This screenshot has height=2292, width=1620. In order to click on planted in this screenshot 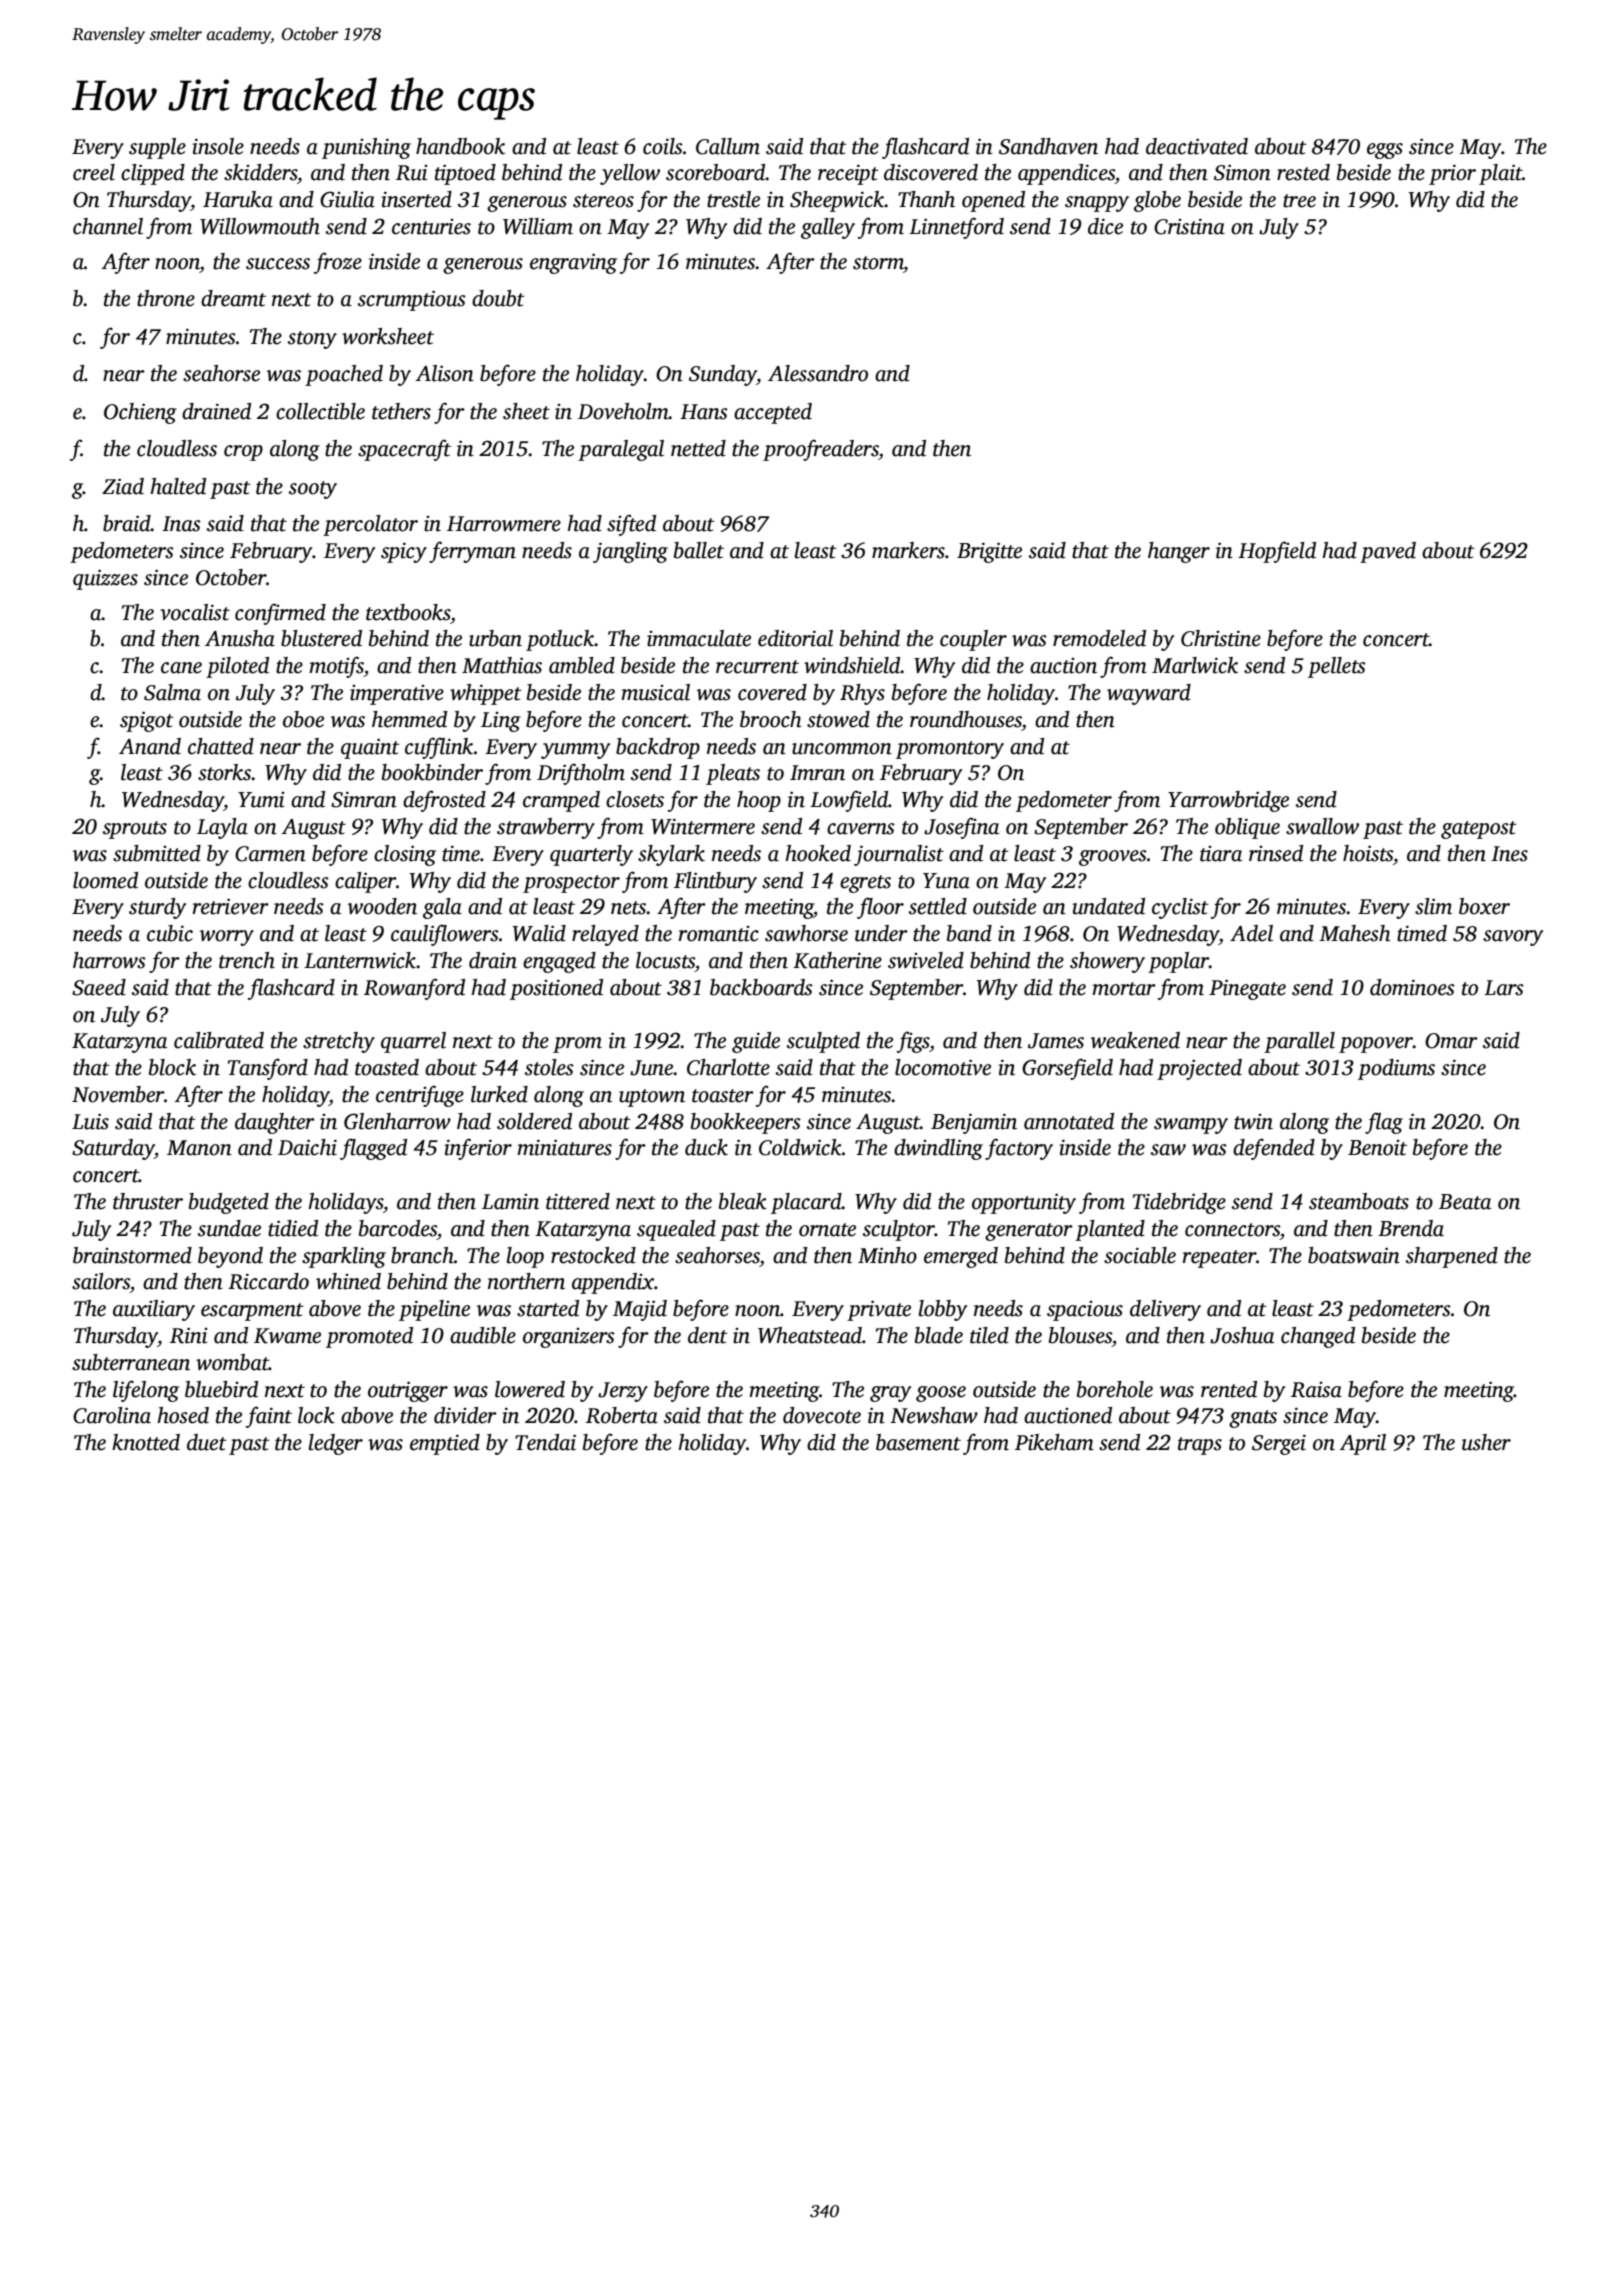, I will do `click(1110, 1230)`.
